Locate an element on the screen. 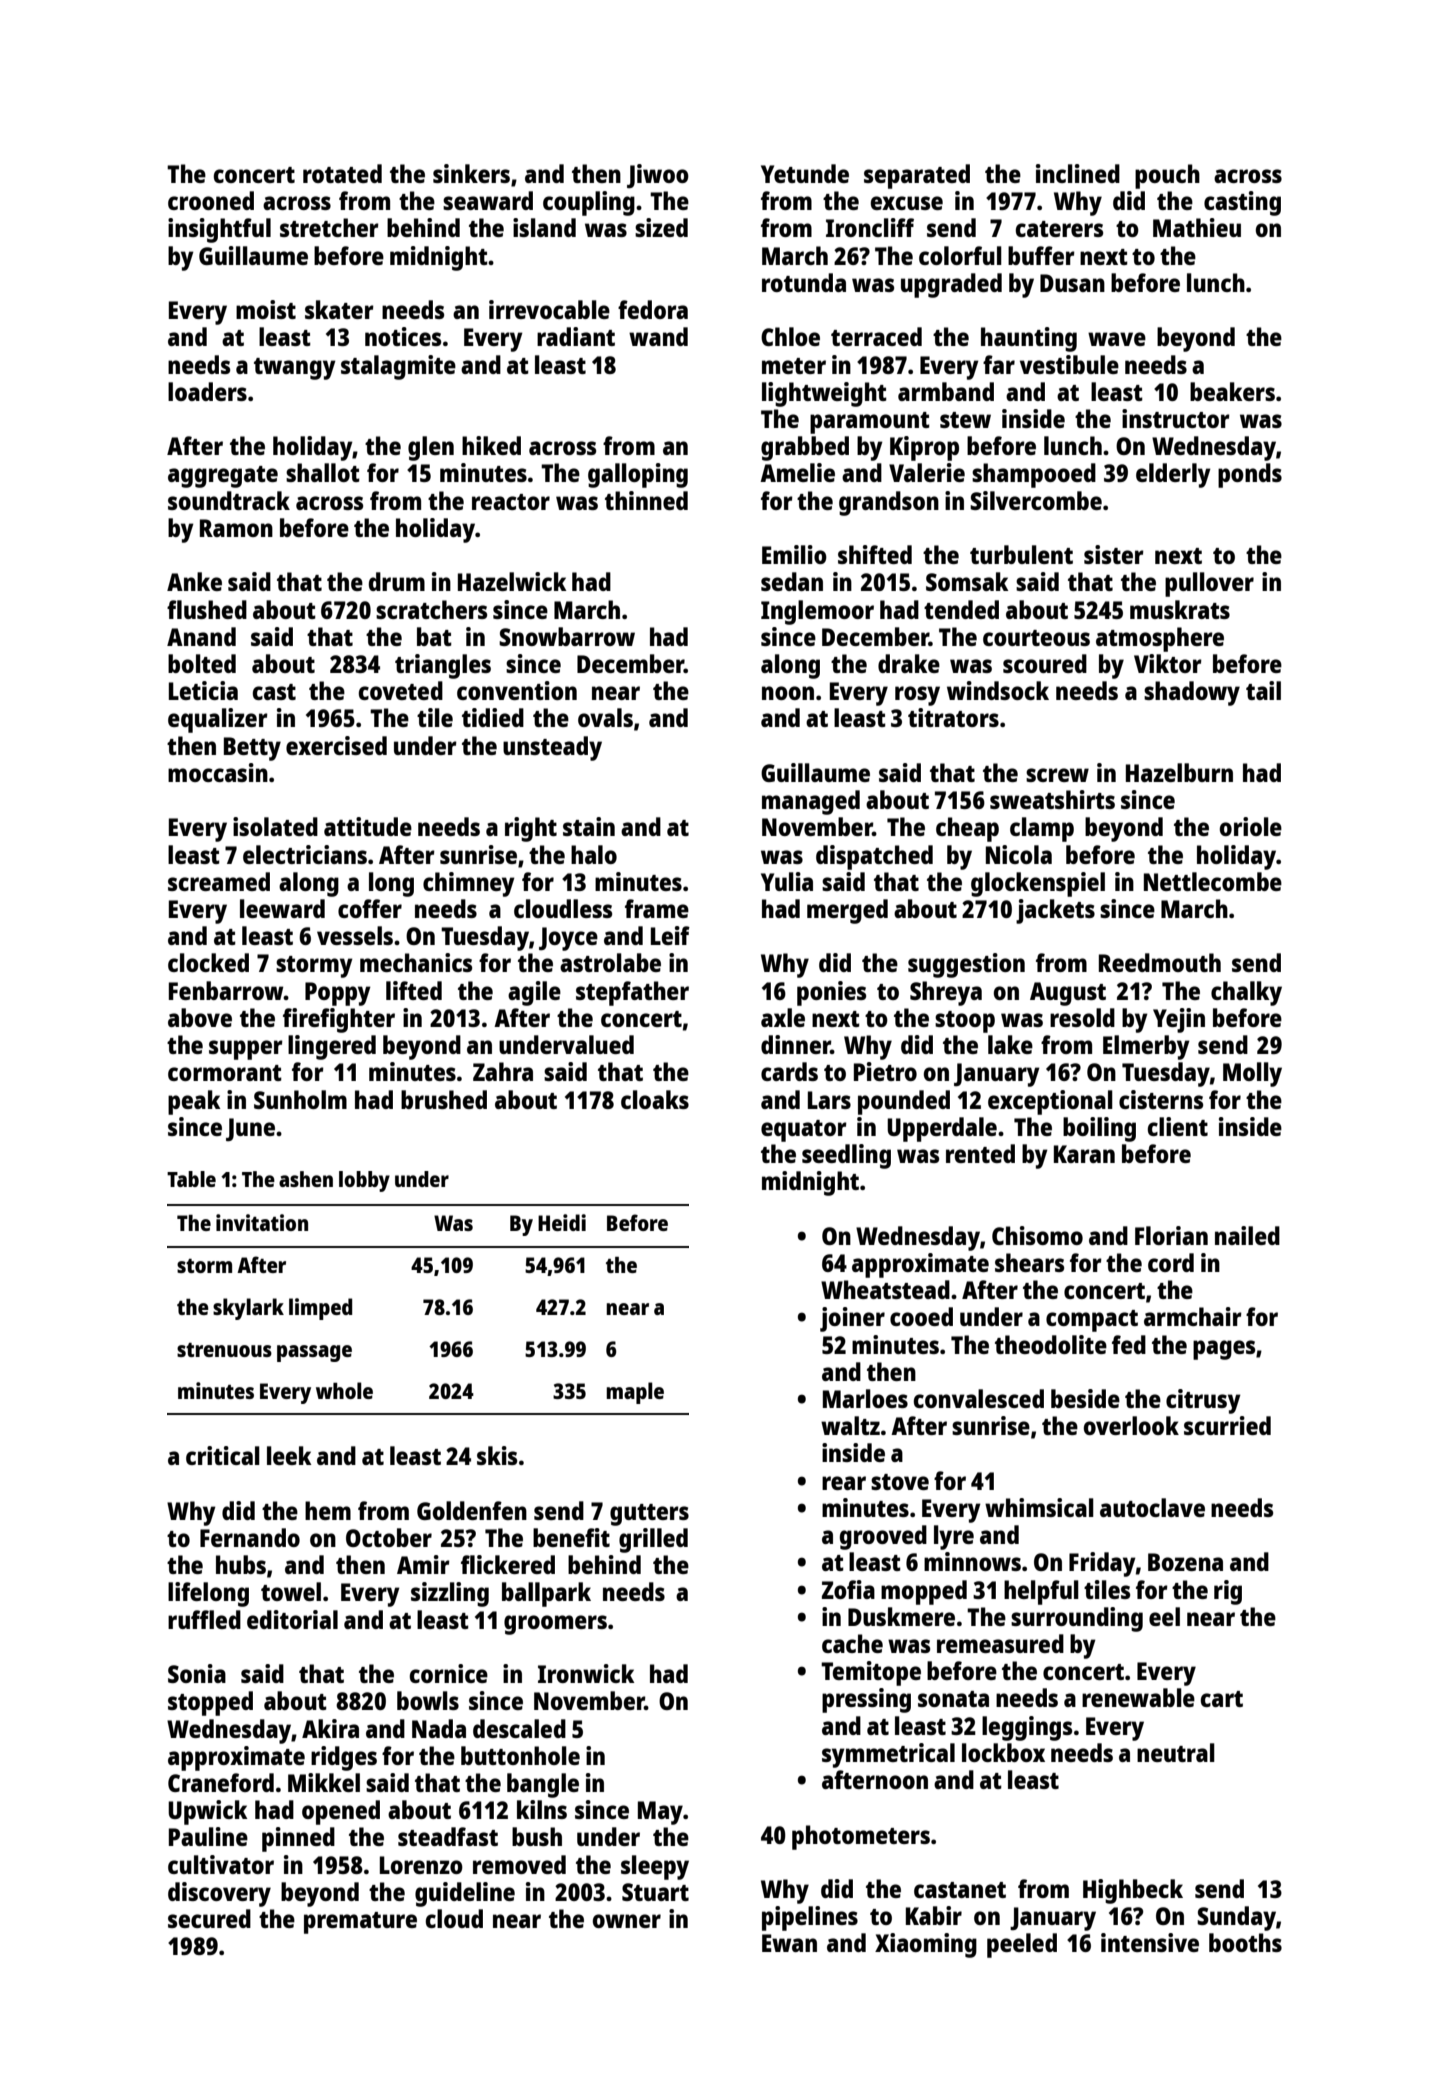 This screenshot has height=2100, width=1450. Zahra is located at coordinates (503, 1071).
